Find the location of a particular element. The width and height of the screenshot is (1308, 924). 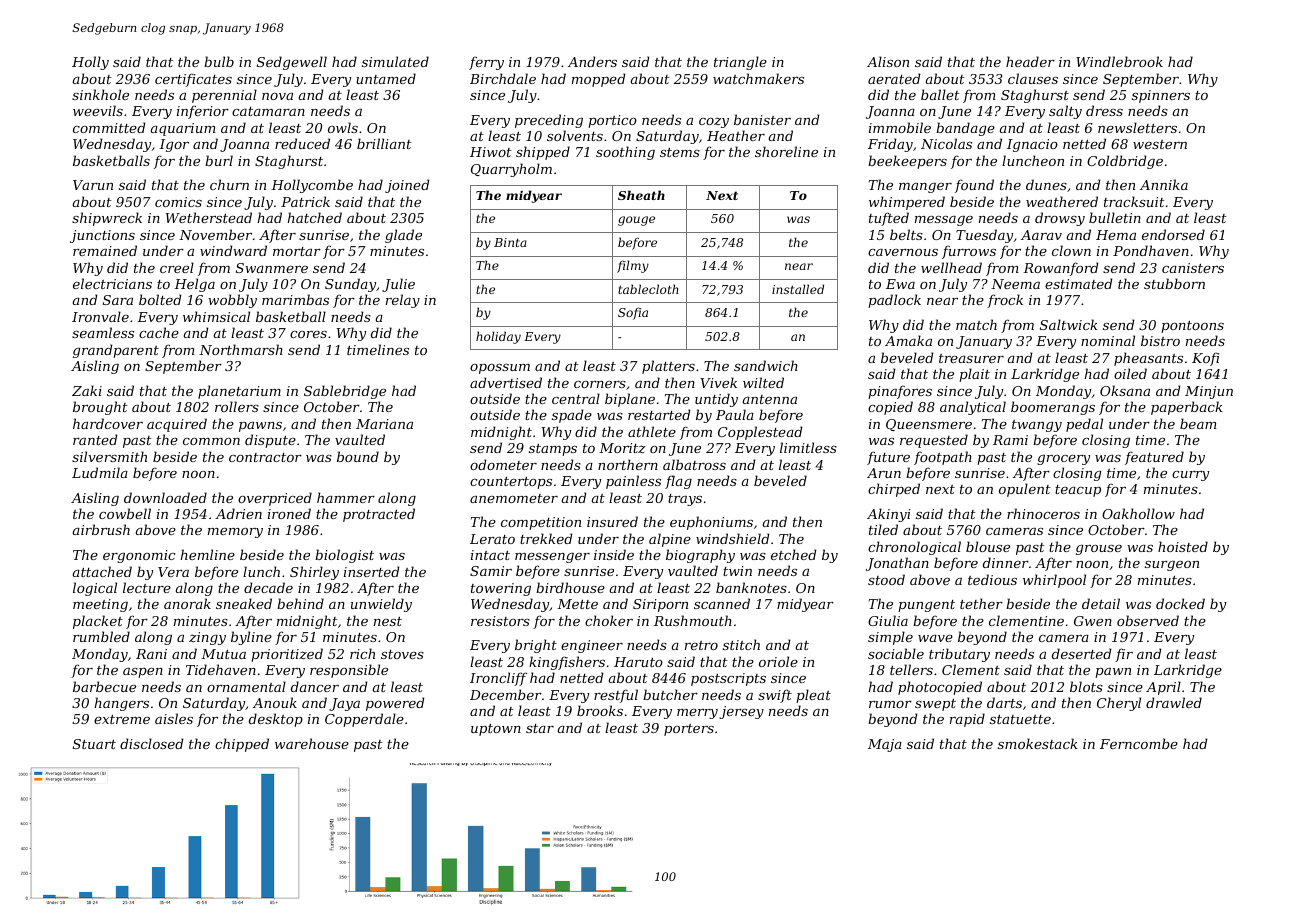

grandparent is located at coordinates (116, 351).
